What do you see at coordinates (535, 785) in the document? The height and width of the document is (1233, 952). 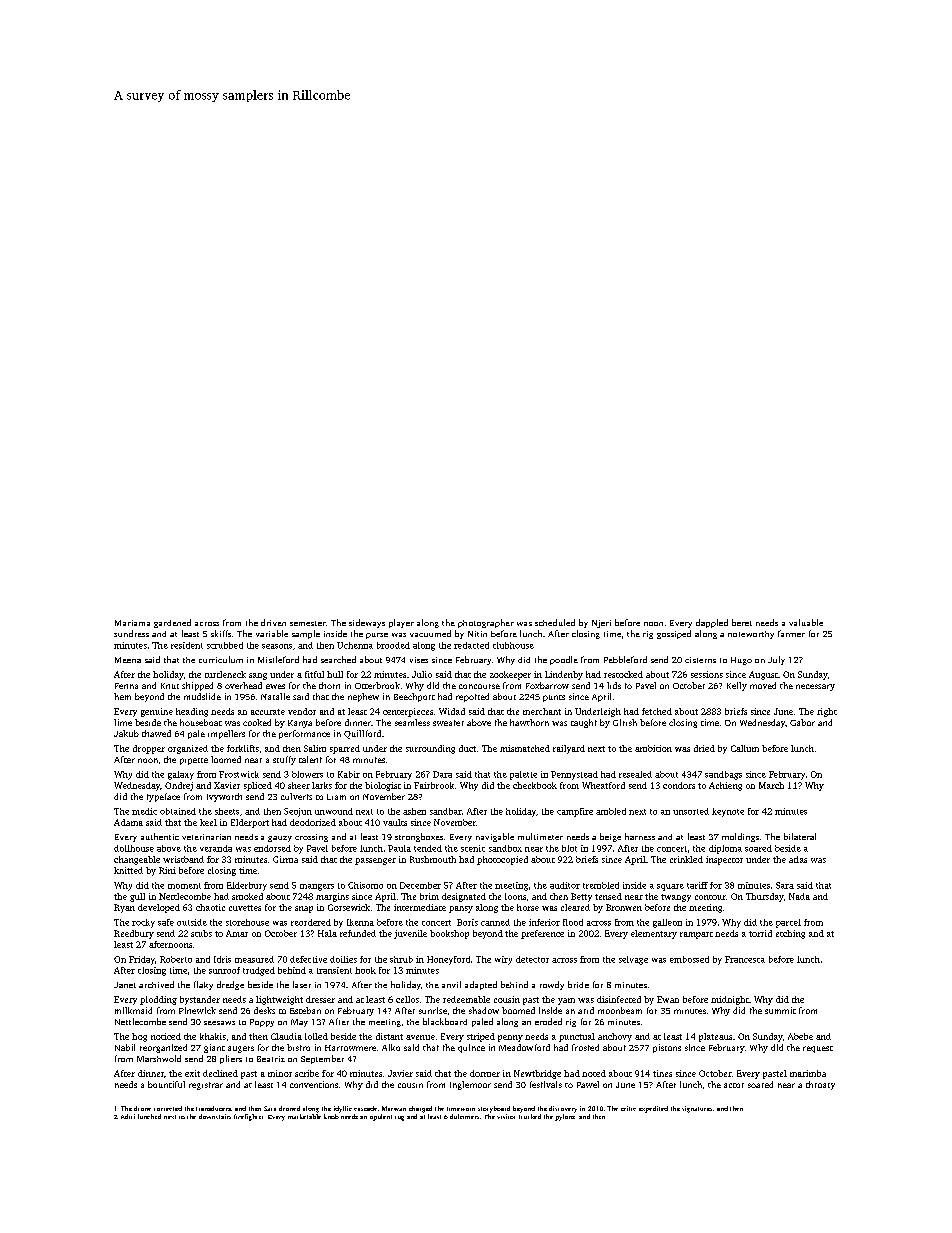 I see `checkbook` at bounding box center [535, 785].
